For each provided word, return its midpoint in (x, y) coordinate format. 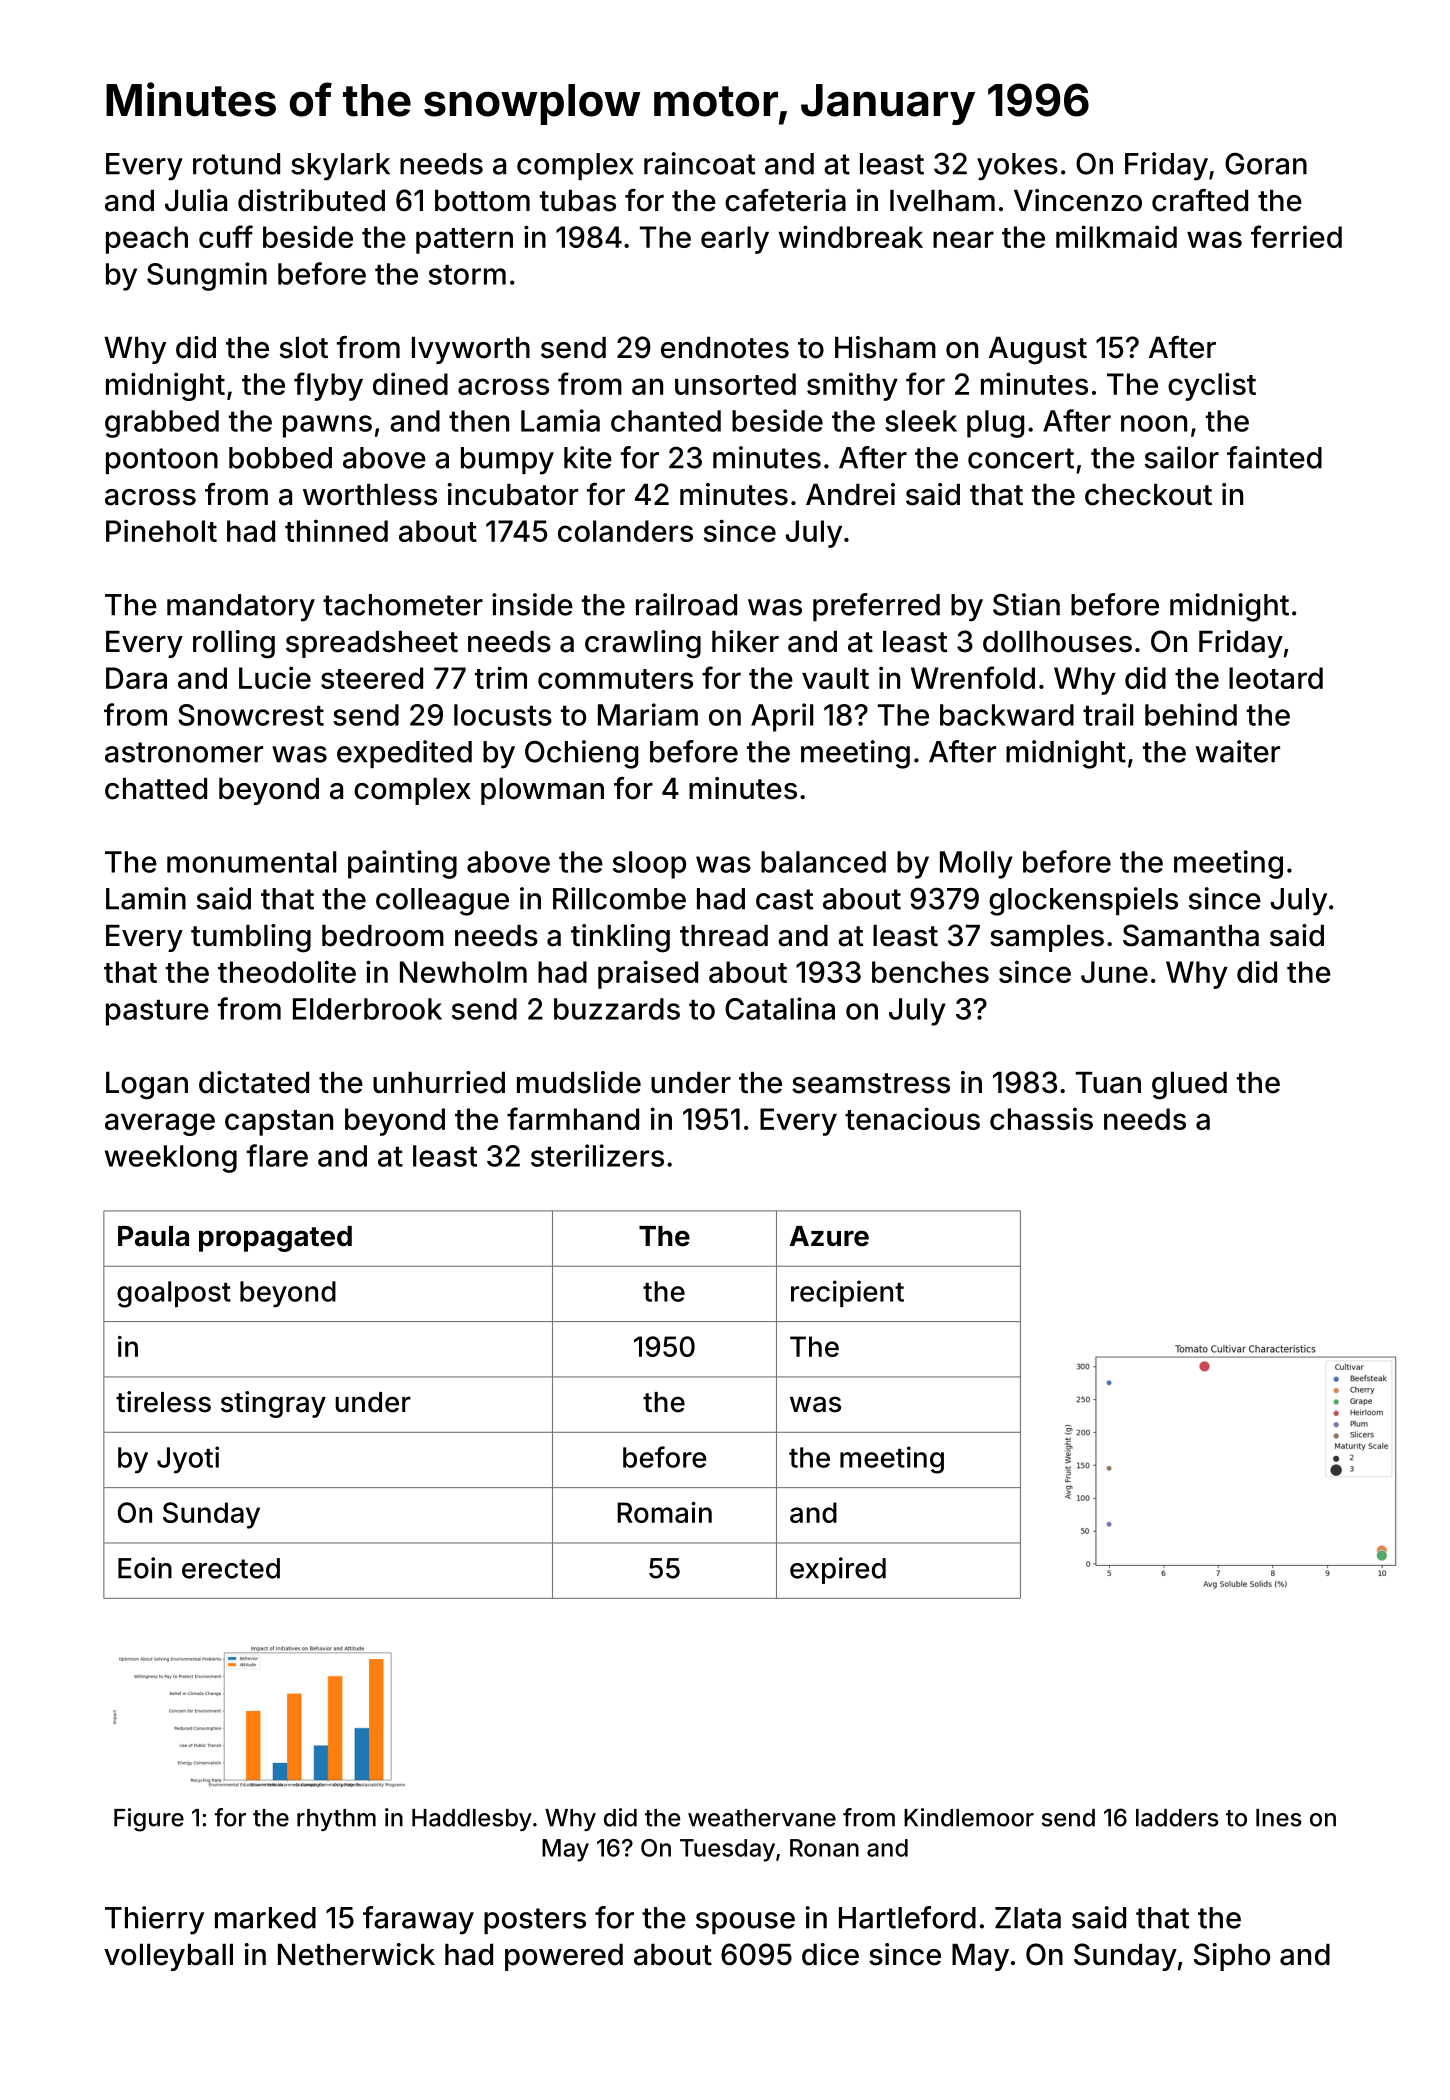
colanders (625, 531)
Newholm (463, 972)
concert (1021, 458)
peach (147, 240)
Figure (149, 1820)
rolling (234, 644)
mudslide (579, 1082)
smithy (852, 386)
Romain (664, 1512)
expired (838, 1570)
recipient (847, 1293)
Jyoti (188, 1460)
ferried (1296, 236)
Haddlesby (472, 1820)
